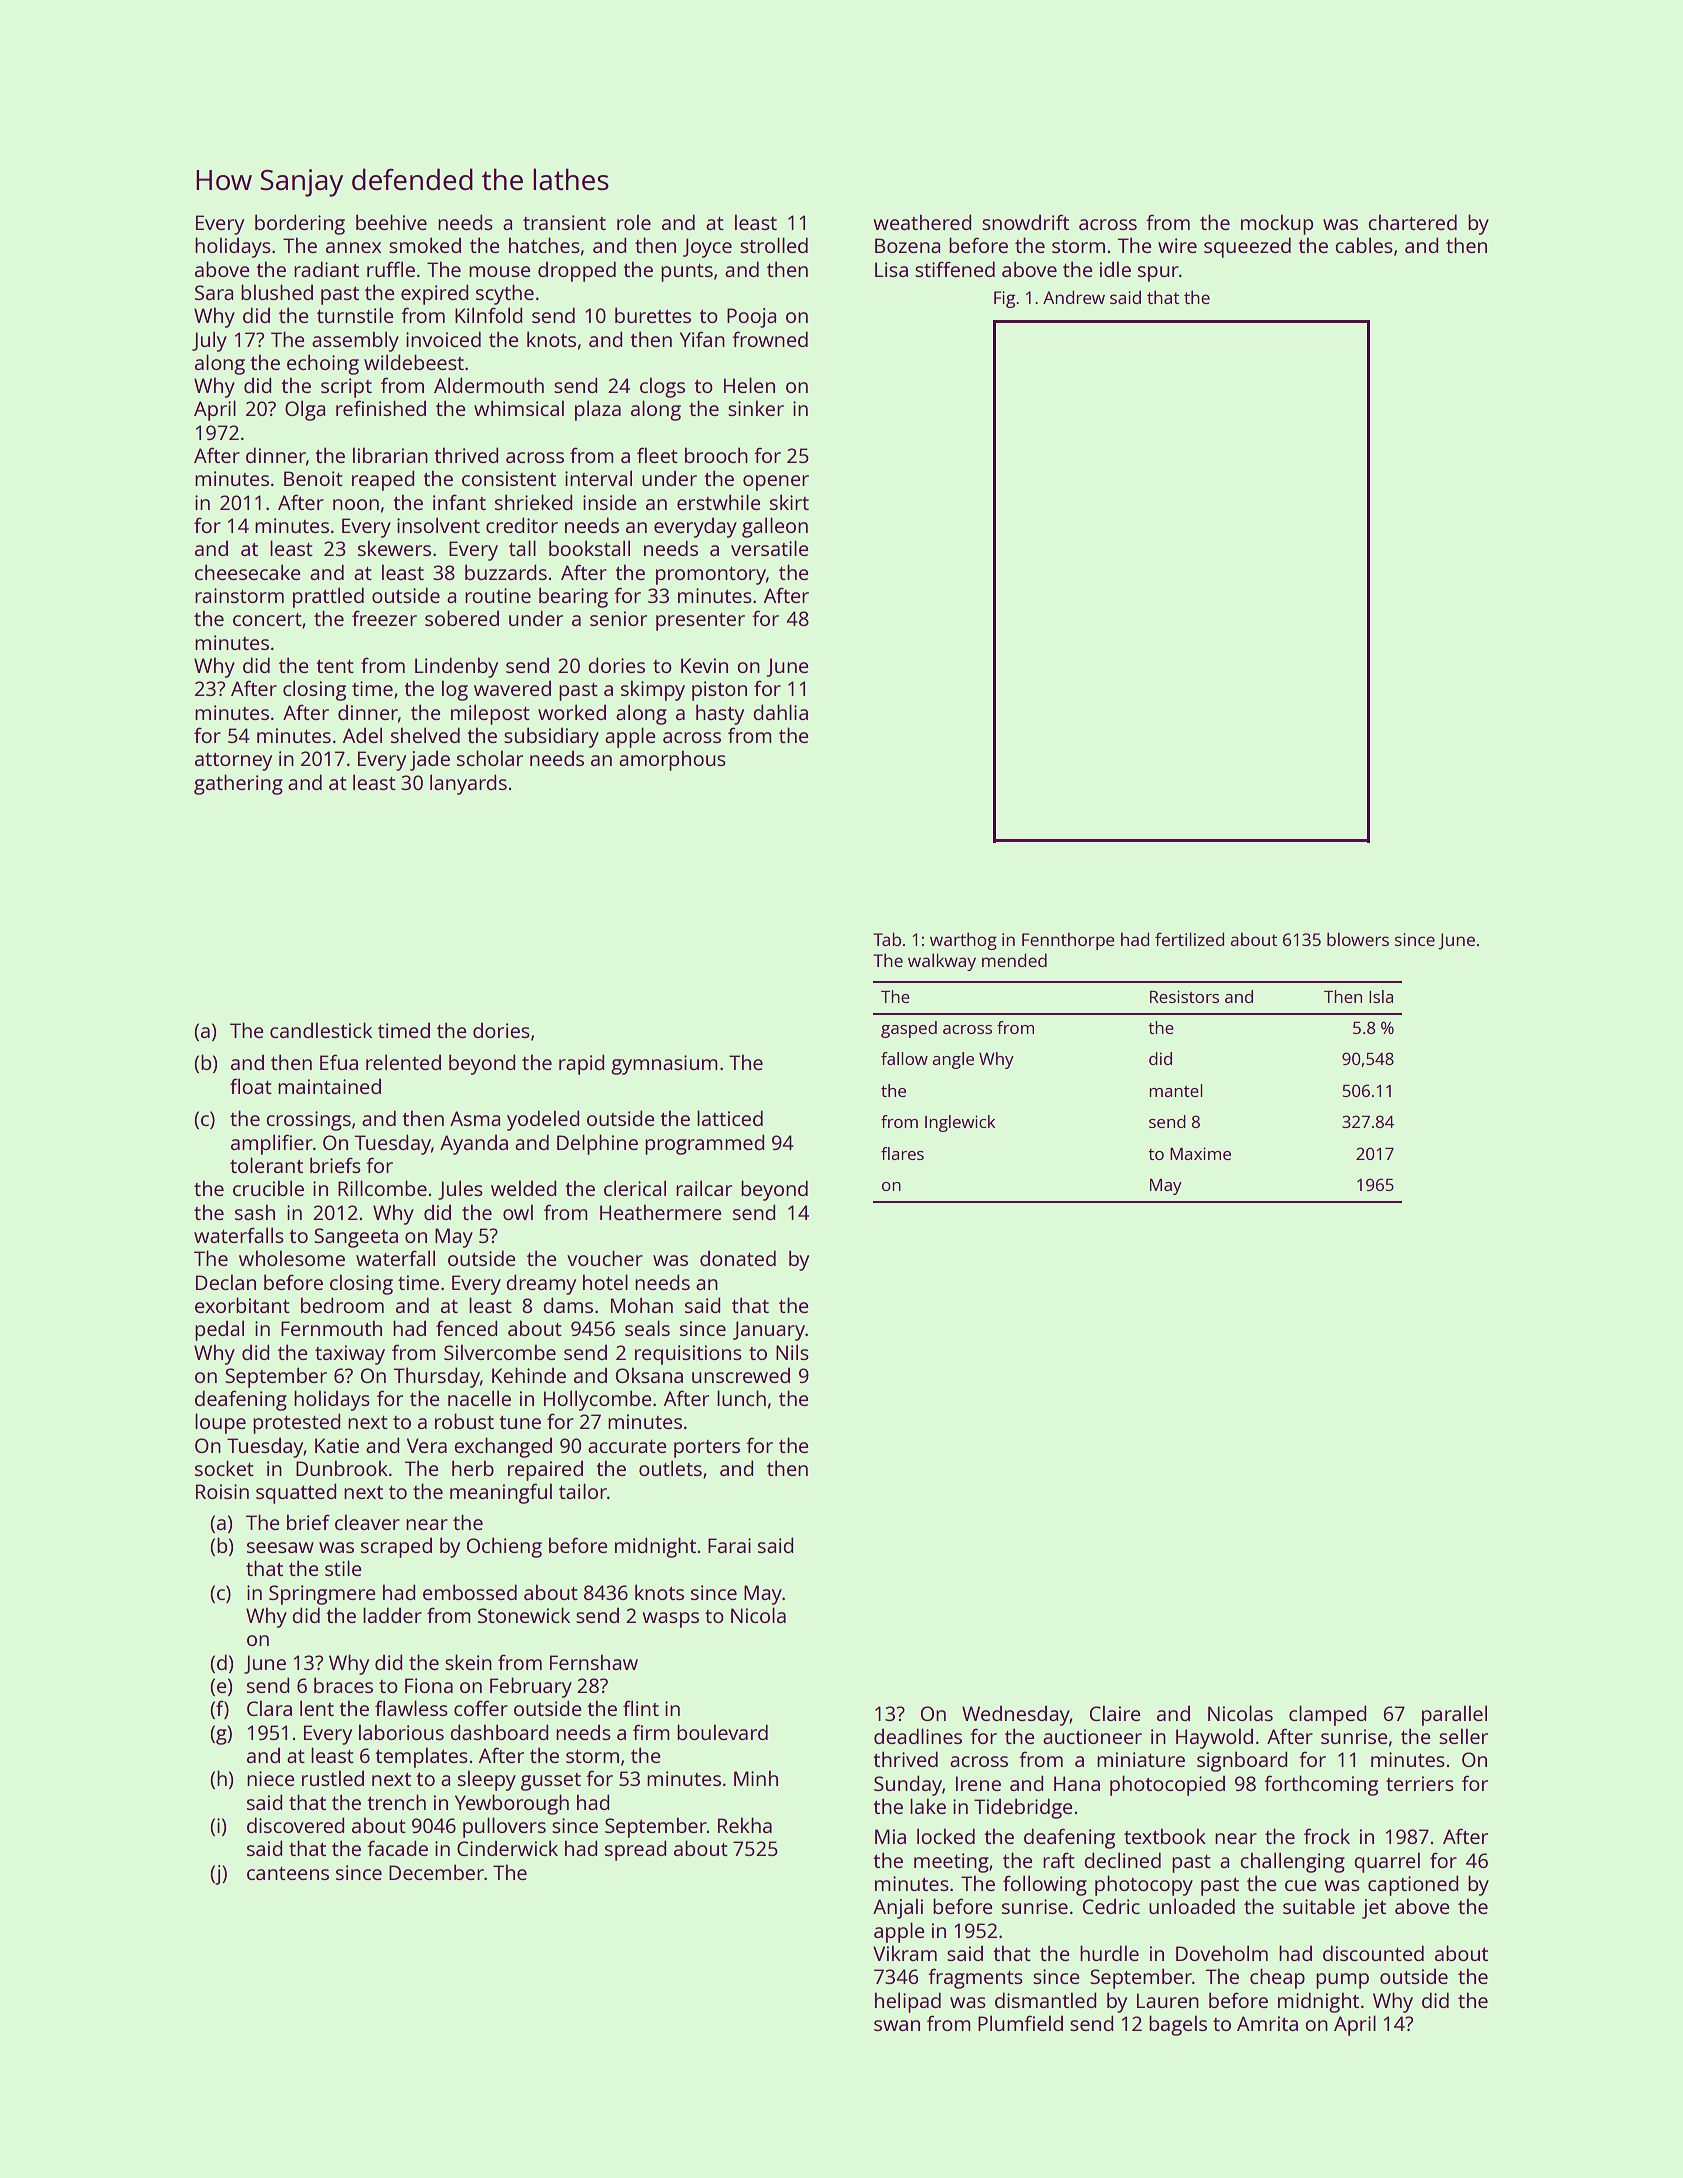 The image size is (1683, 2178). What do you see at coordinates (635, 1850) in the document?
I see `spread` at bounding box center [635, 1850].
